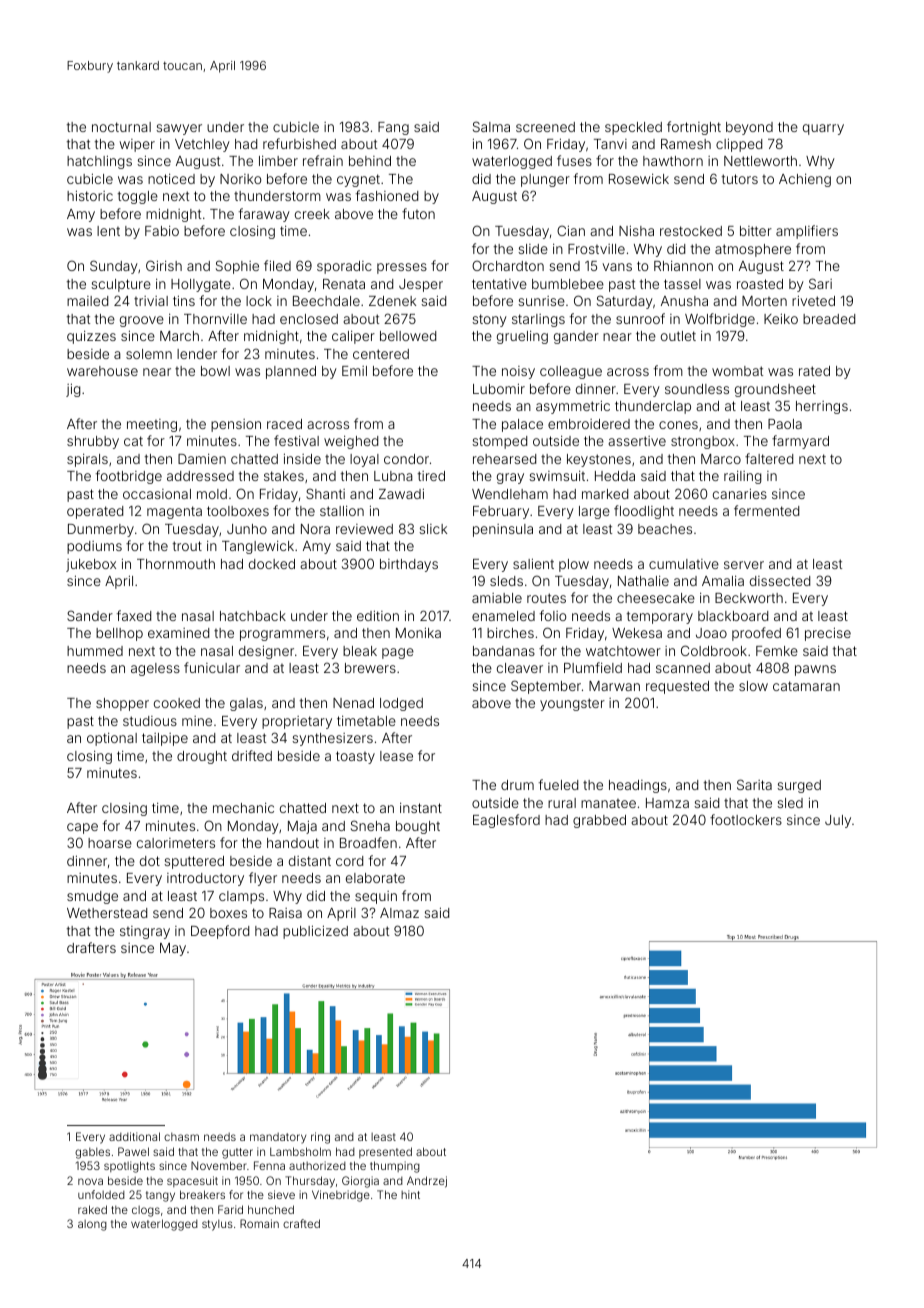  What do you see at coordinates (823, 129) in the document?
I see `quarry` at bounding box center [823, 129].
